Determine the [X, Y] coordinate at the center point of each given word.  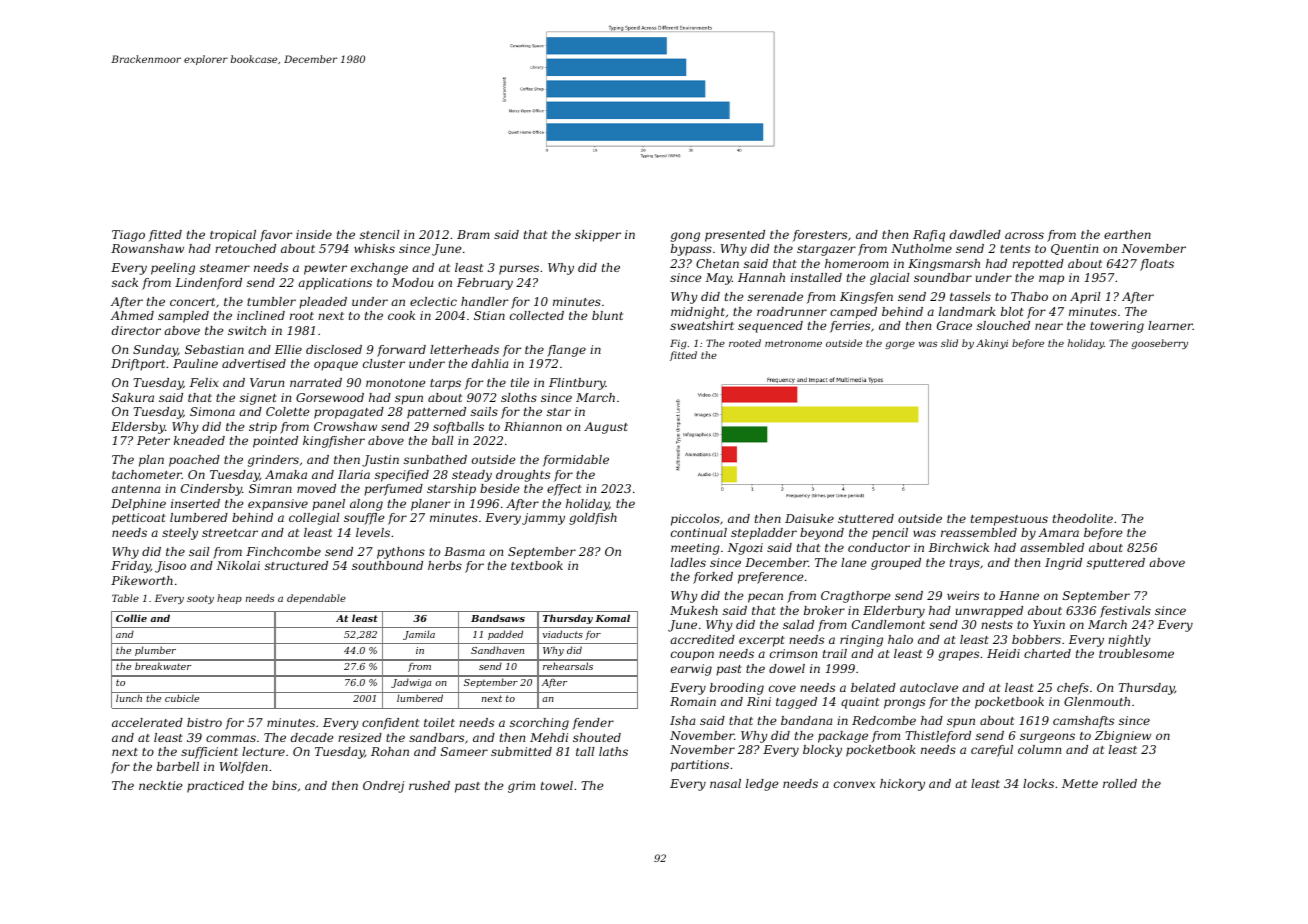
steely [180, 534]
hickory [902, 785]
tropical [233, 236]
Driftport [138, 365]
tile [520, 382]
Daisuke [809, 518]
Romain [693, 701]
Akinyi [992, 344]
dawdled [975, 234]
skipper [598, 236]
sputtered [1116, 564]
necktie [161, 785]
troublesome [1136, 653]
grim [521, 787]
